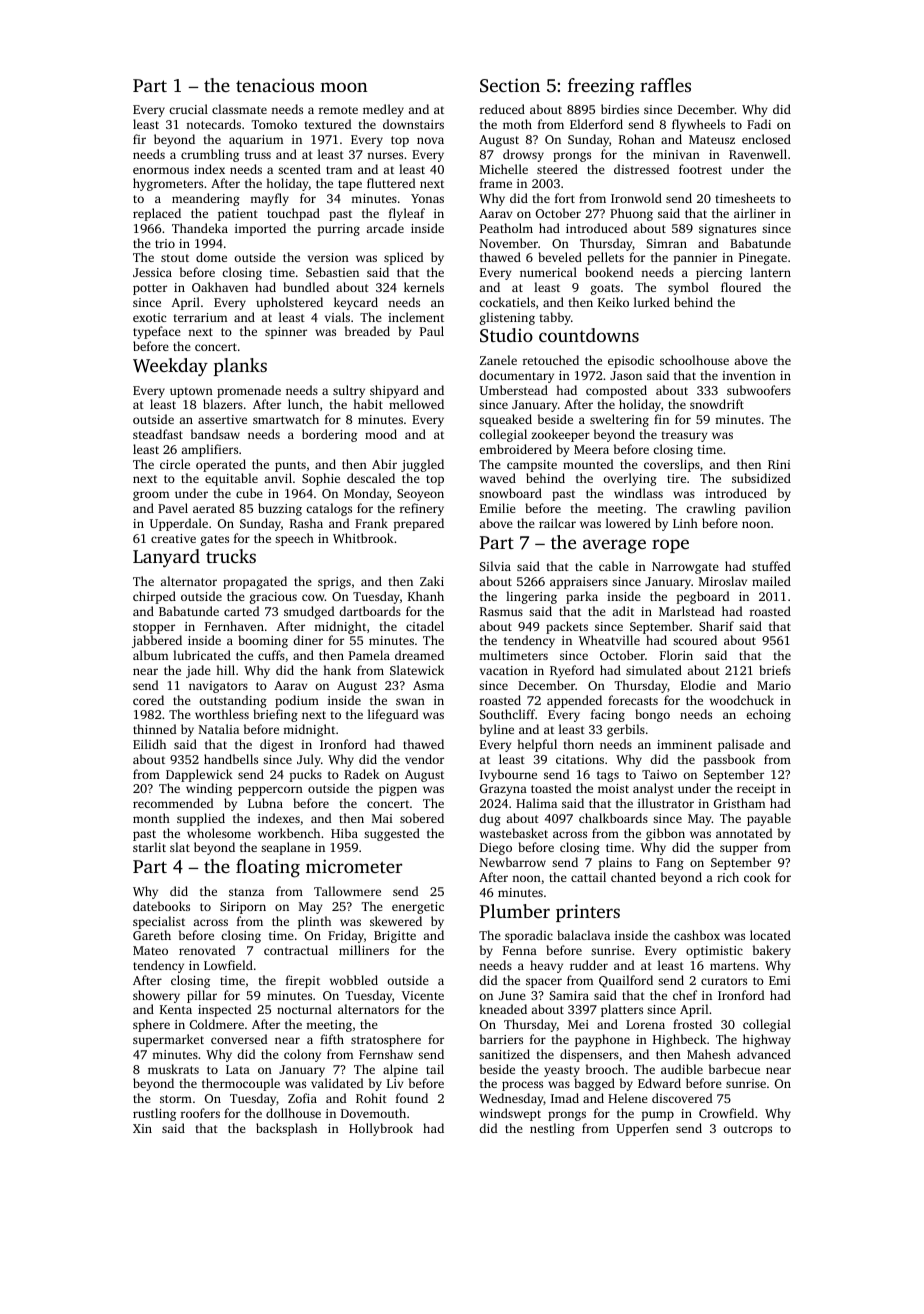  Describe the element at coordinates (771, 566) in the page. I see `stuffed` at that location.
